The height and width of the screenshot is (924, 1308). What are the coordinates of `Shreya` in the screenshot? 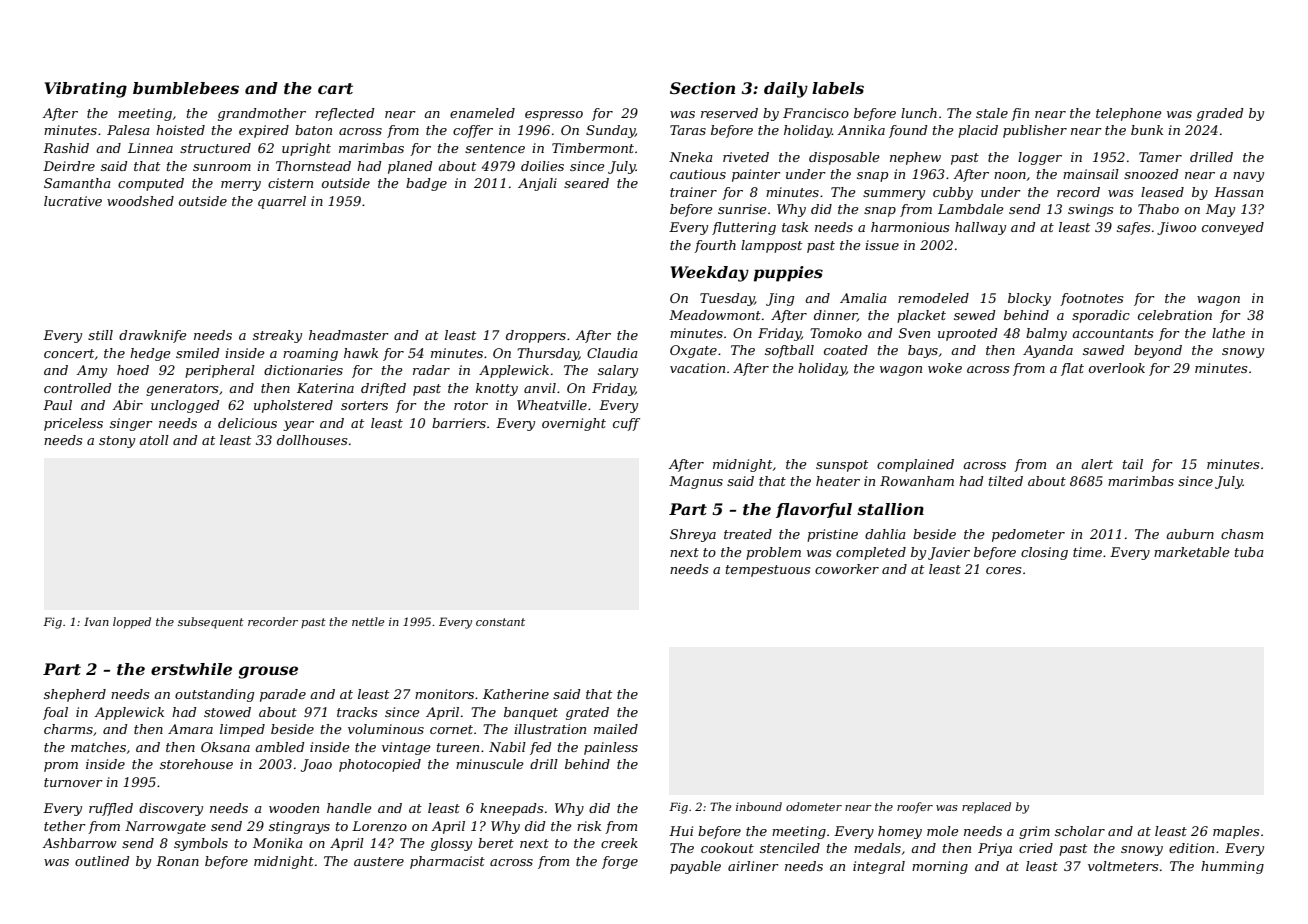 It's located at (693, 535).
